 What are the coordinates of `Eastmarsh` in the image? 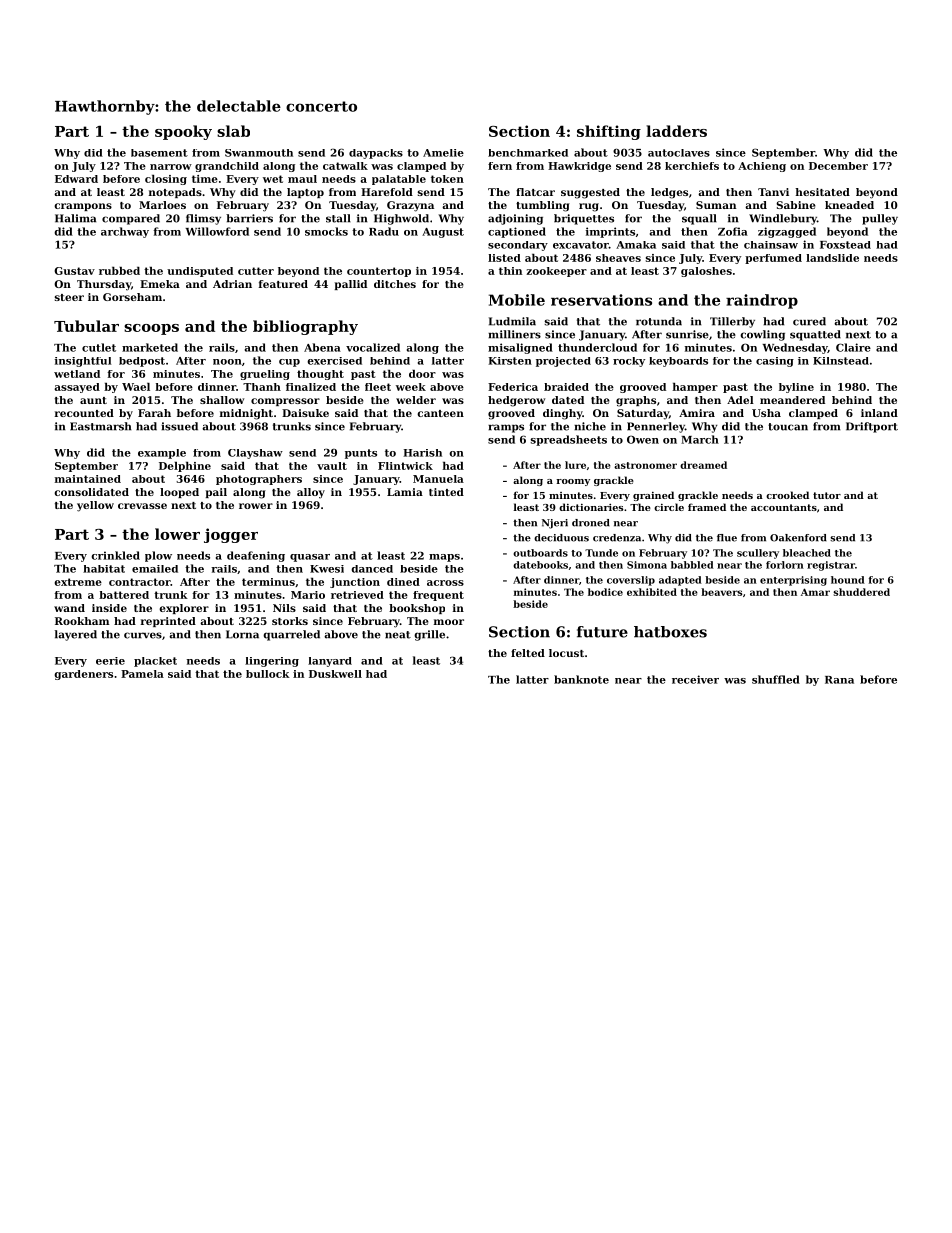 It's located at (100, 426).
